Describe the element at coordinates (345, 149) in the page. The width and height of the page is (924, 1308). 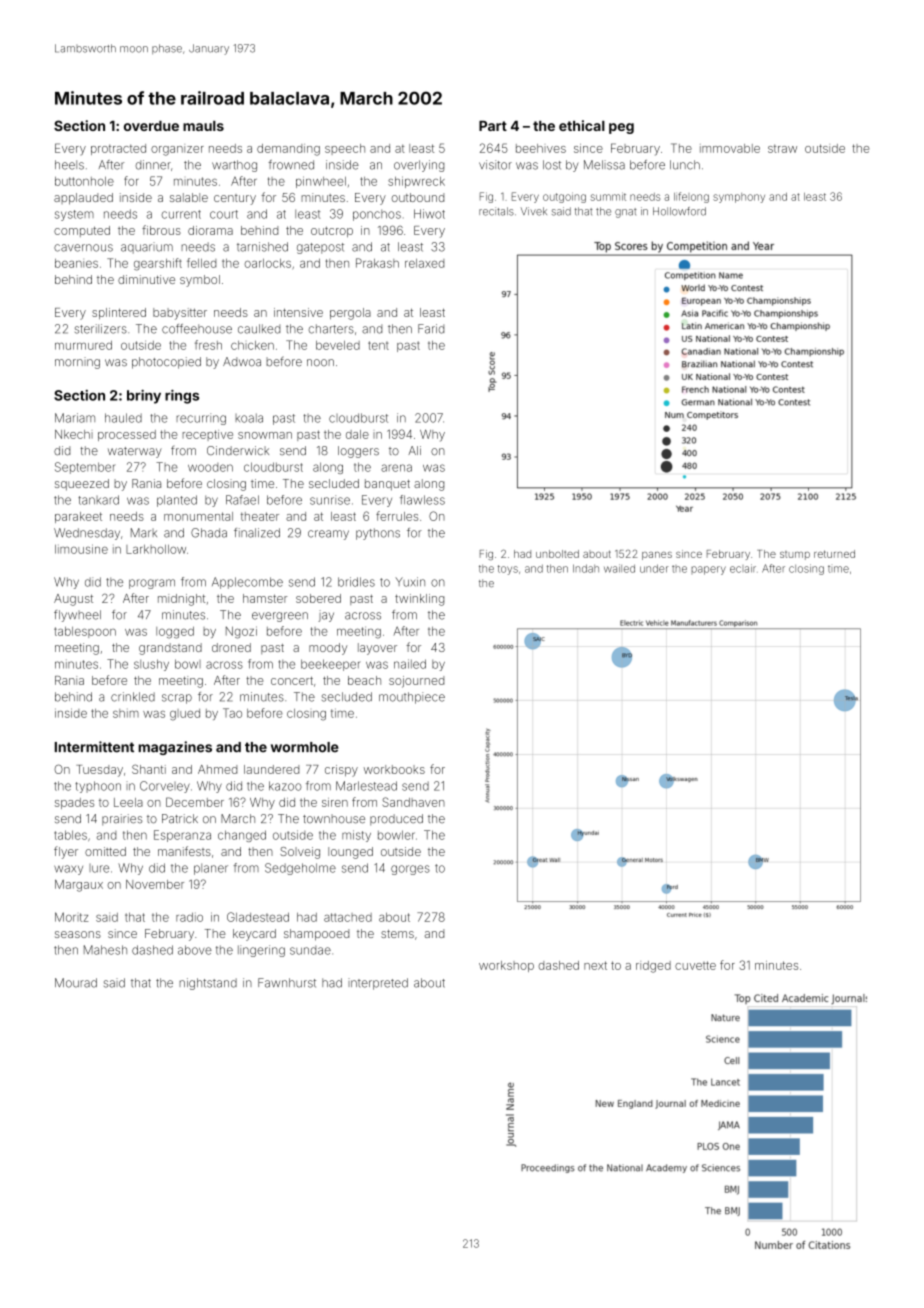
I see `speech` at that location.
